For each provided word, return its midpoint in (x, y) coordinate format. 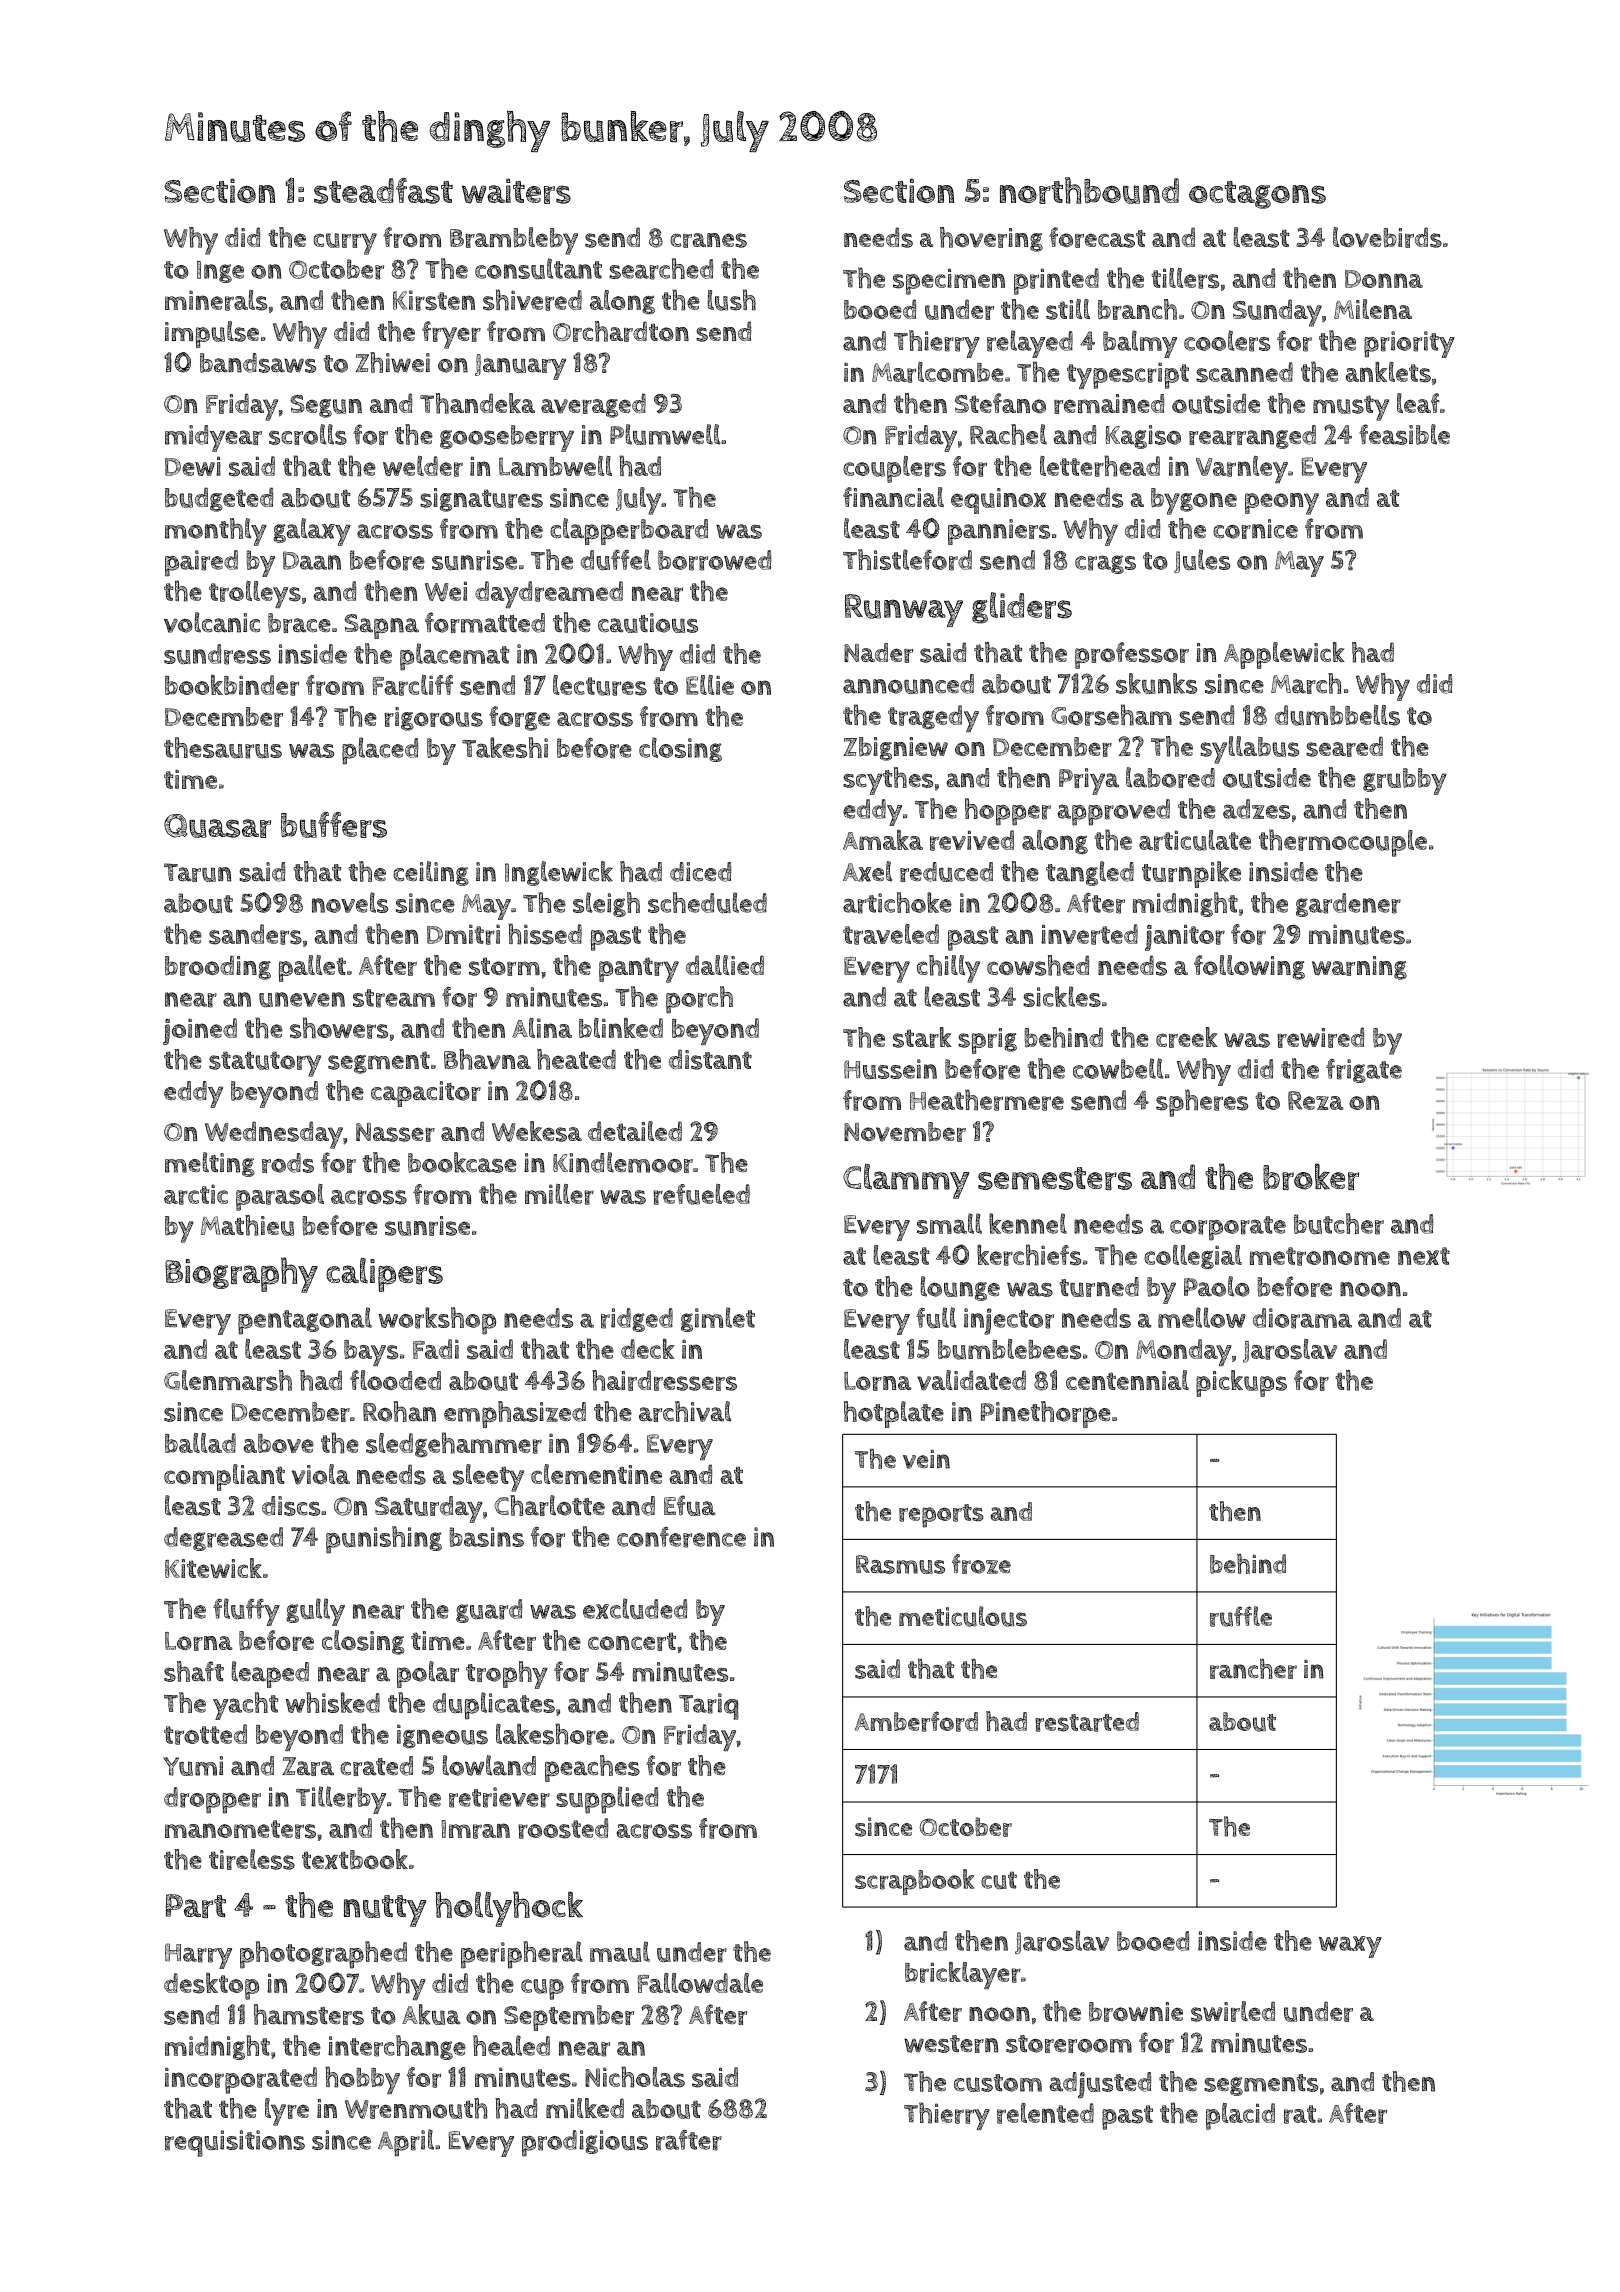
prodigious (585, 2143)
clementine (596, 1474)
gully (315, 1612)
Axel (867, 871)
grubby (1405, 781)
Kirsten (434, 300)
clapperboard (629, 531)
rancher (1253, 1669)
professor (1132, 655)
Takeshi (505, 747)
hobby (362, 2080)
